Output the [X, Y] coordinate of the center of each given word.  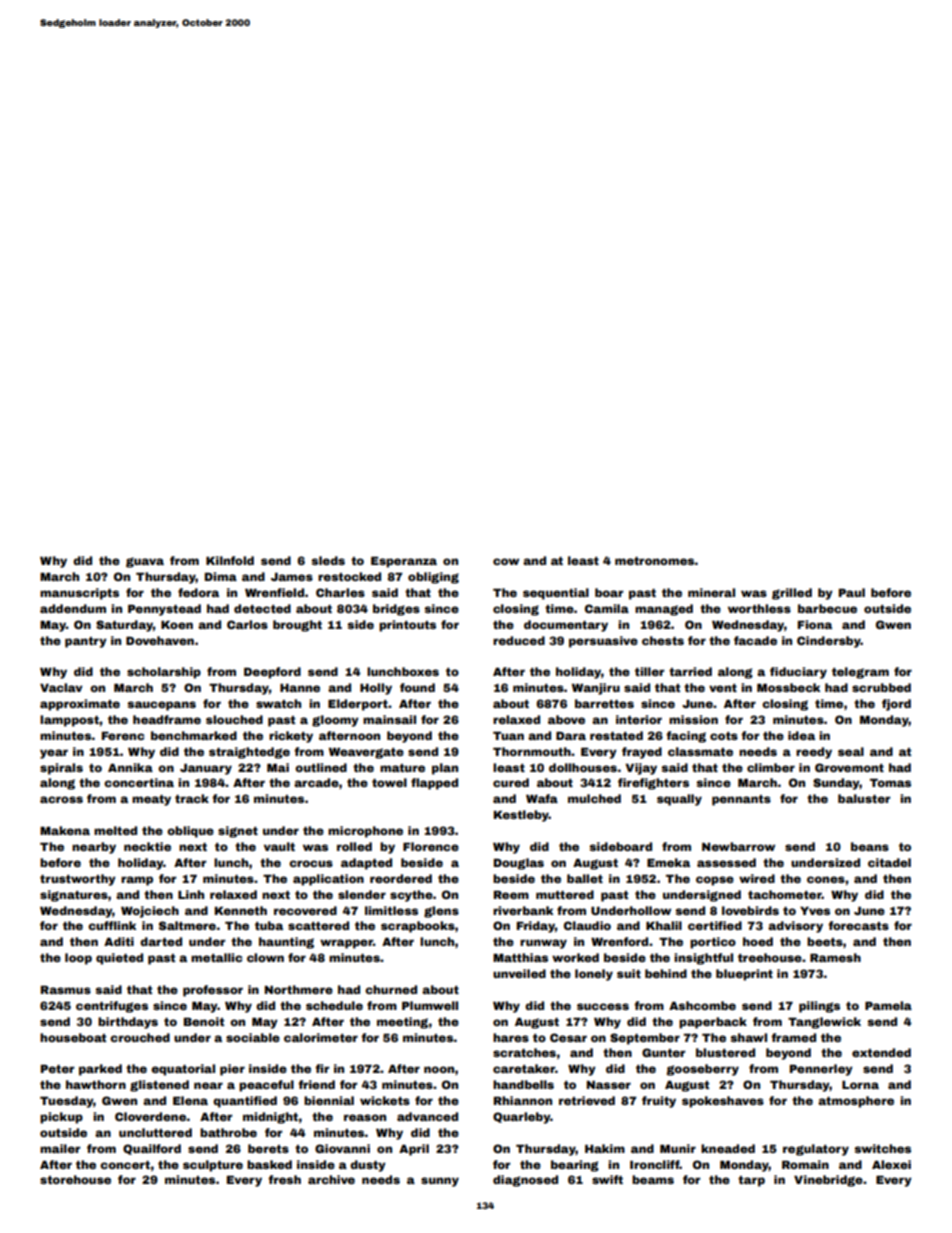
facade [755, 640]
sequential [556, 594]
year [54, 754]
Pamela [888, 1005]
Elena [190, 1100]
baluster [864, 798]
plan [445, 769]
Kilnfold [230, 560]
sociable [253, 1037]
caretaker [524, 1068]
